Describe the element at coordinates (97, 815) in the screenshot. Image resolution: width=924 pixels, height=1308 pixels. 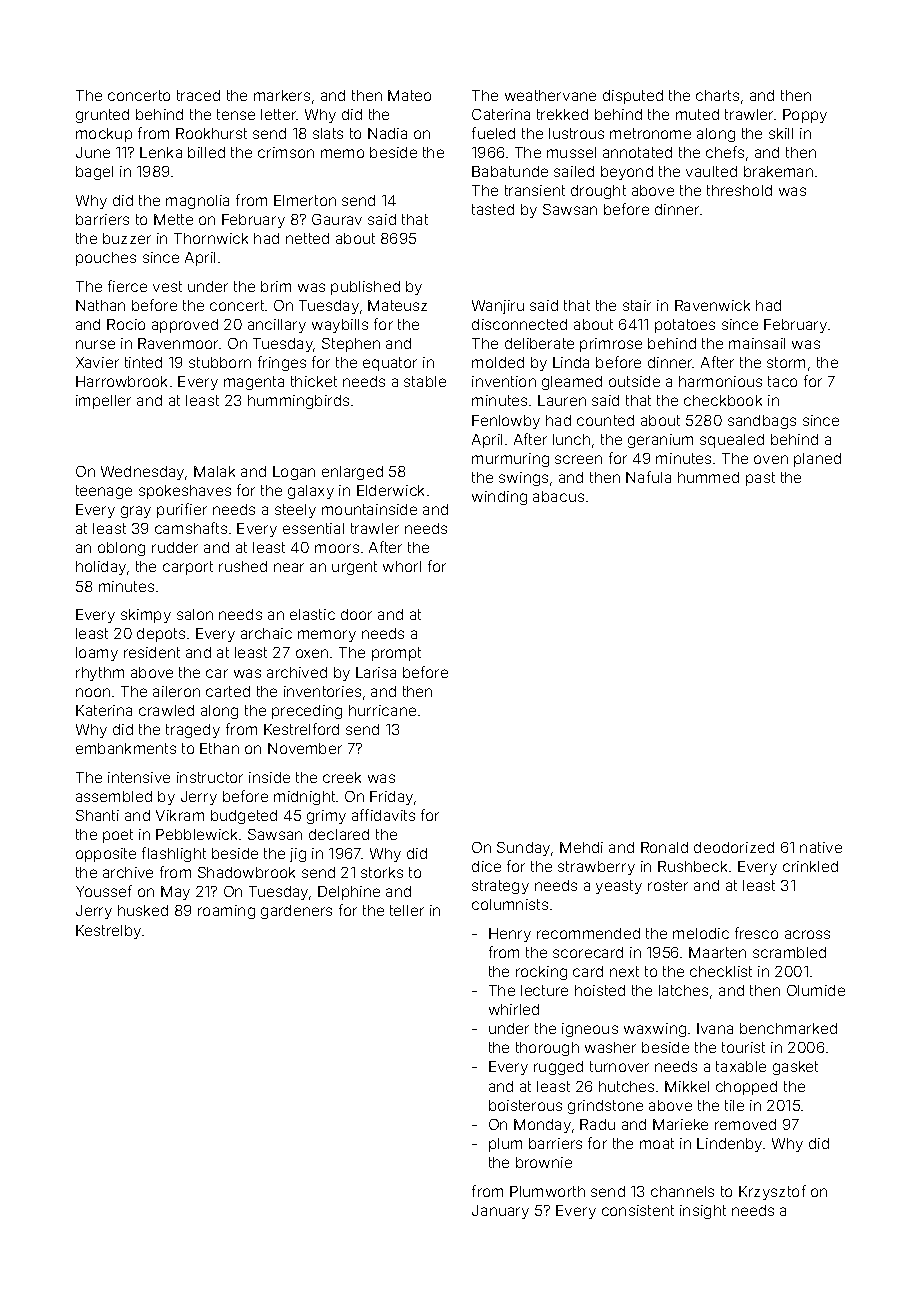
I see `Shanti` at that location.
